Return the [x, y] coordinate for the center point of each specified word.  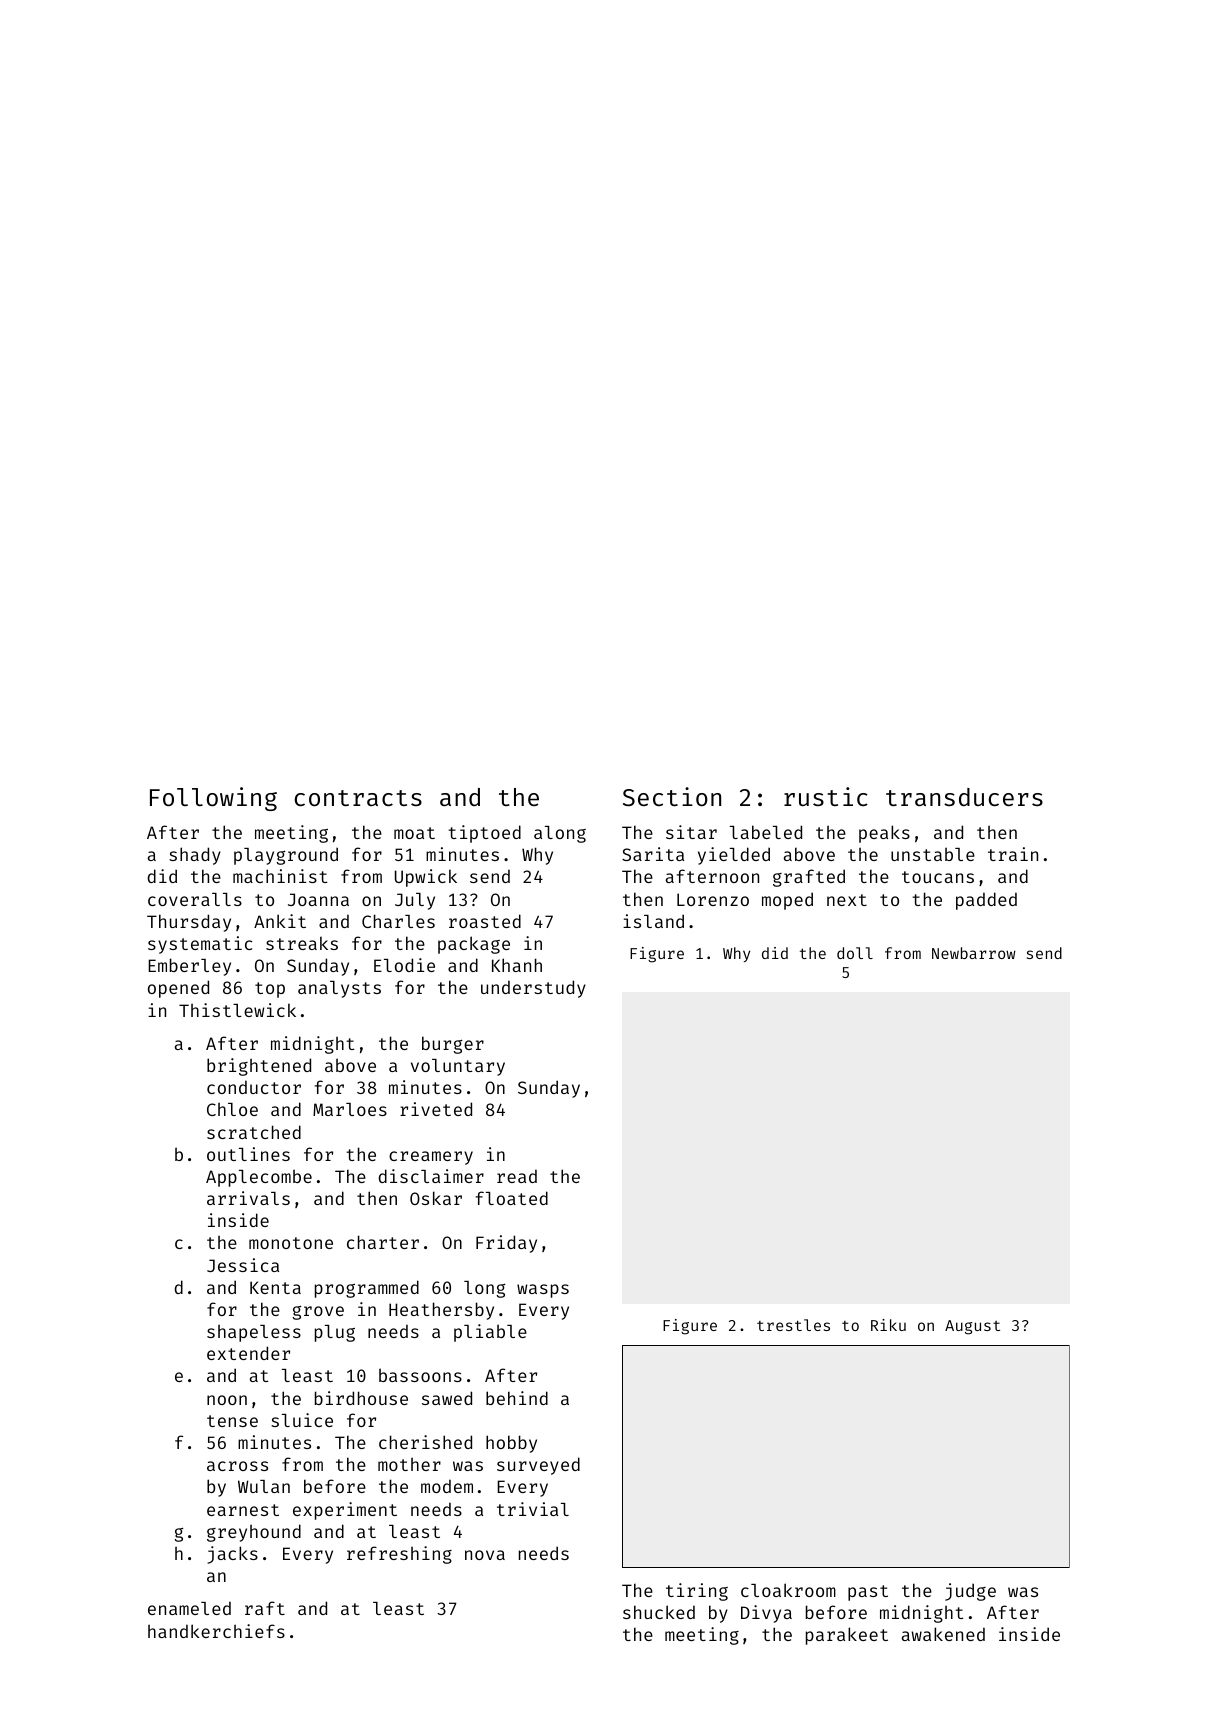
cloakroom [788, 1590]
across [237, 1466]
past [868, 1593]
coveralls [195, 899]
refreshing [399, 1555]
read [517, 1176]
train [1013, 854]
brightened [259, 1067]
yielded [734, 856]
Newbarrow [974, 953]
